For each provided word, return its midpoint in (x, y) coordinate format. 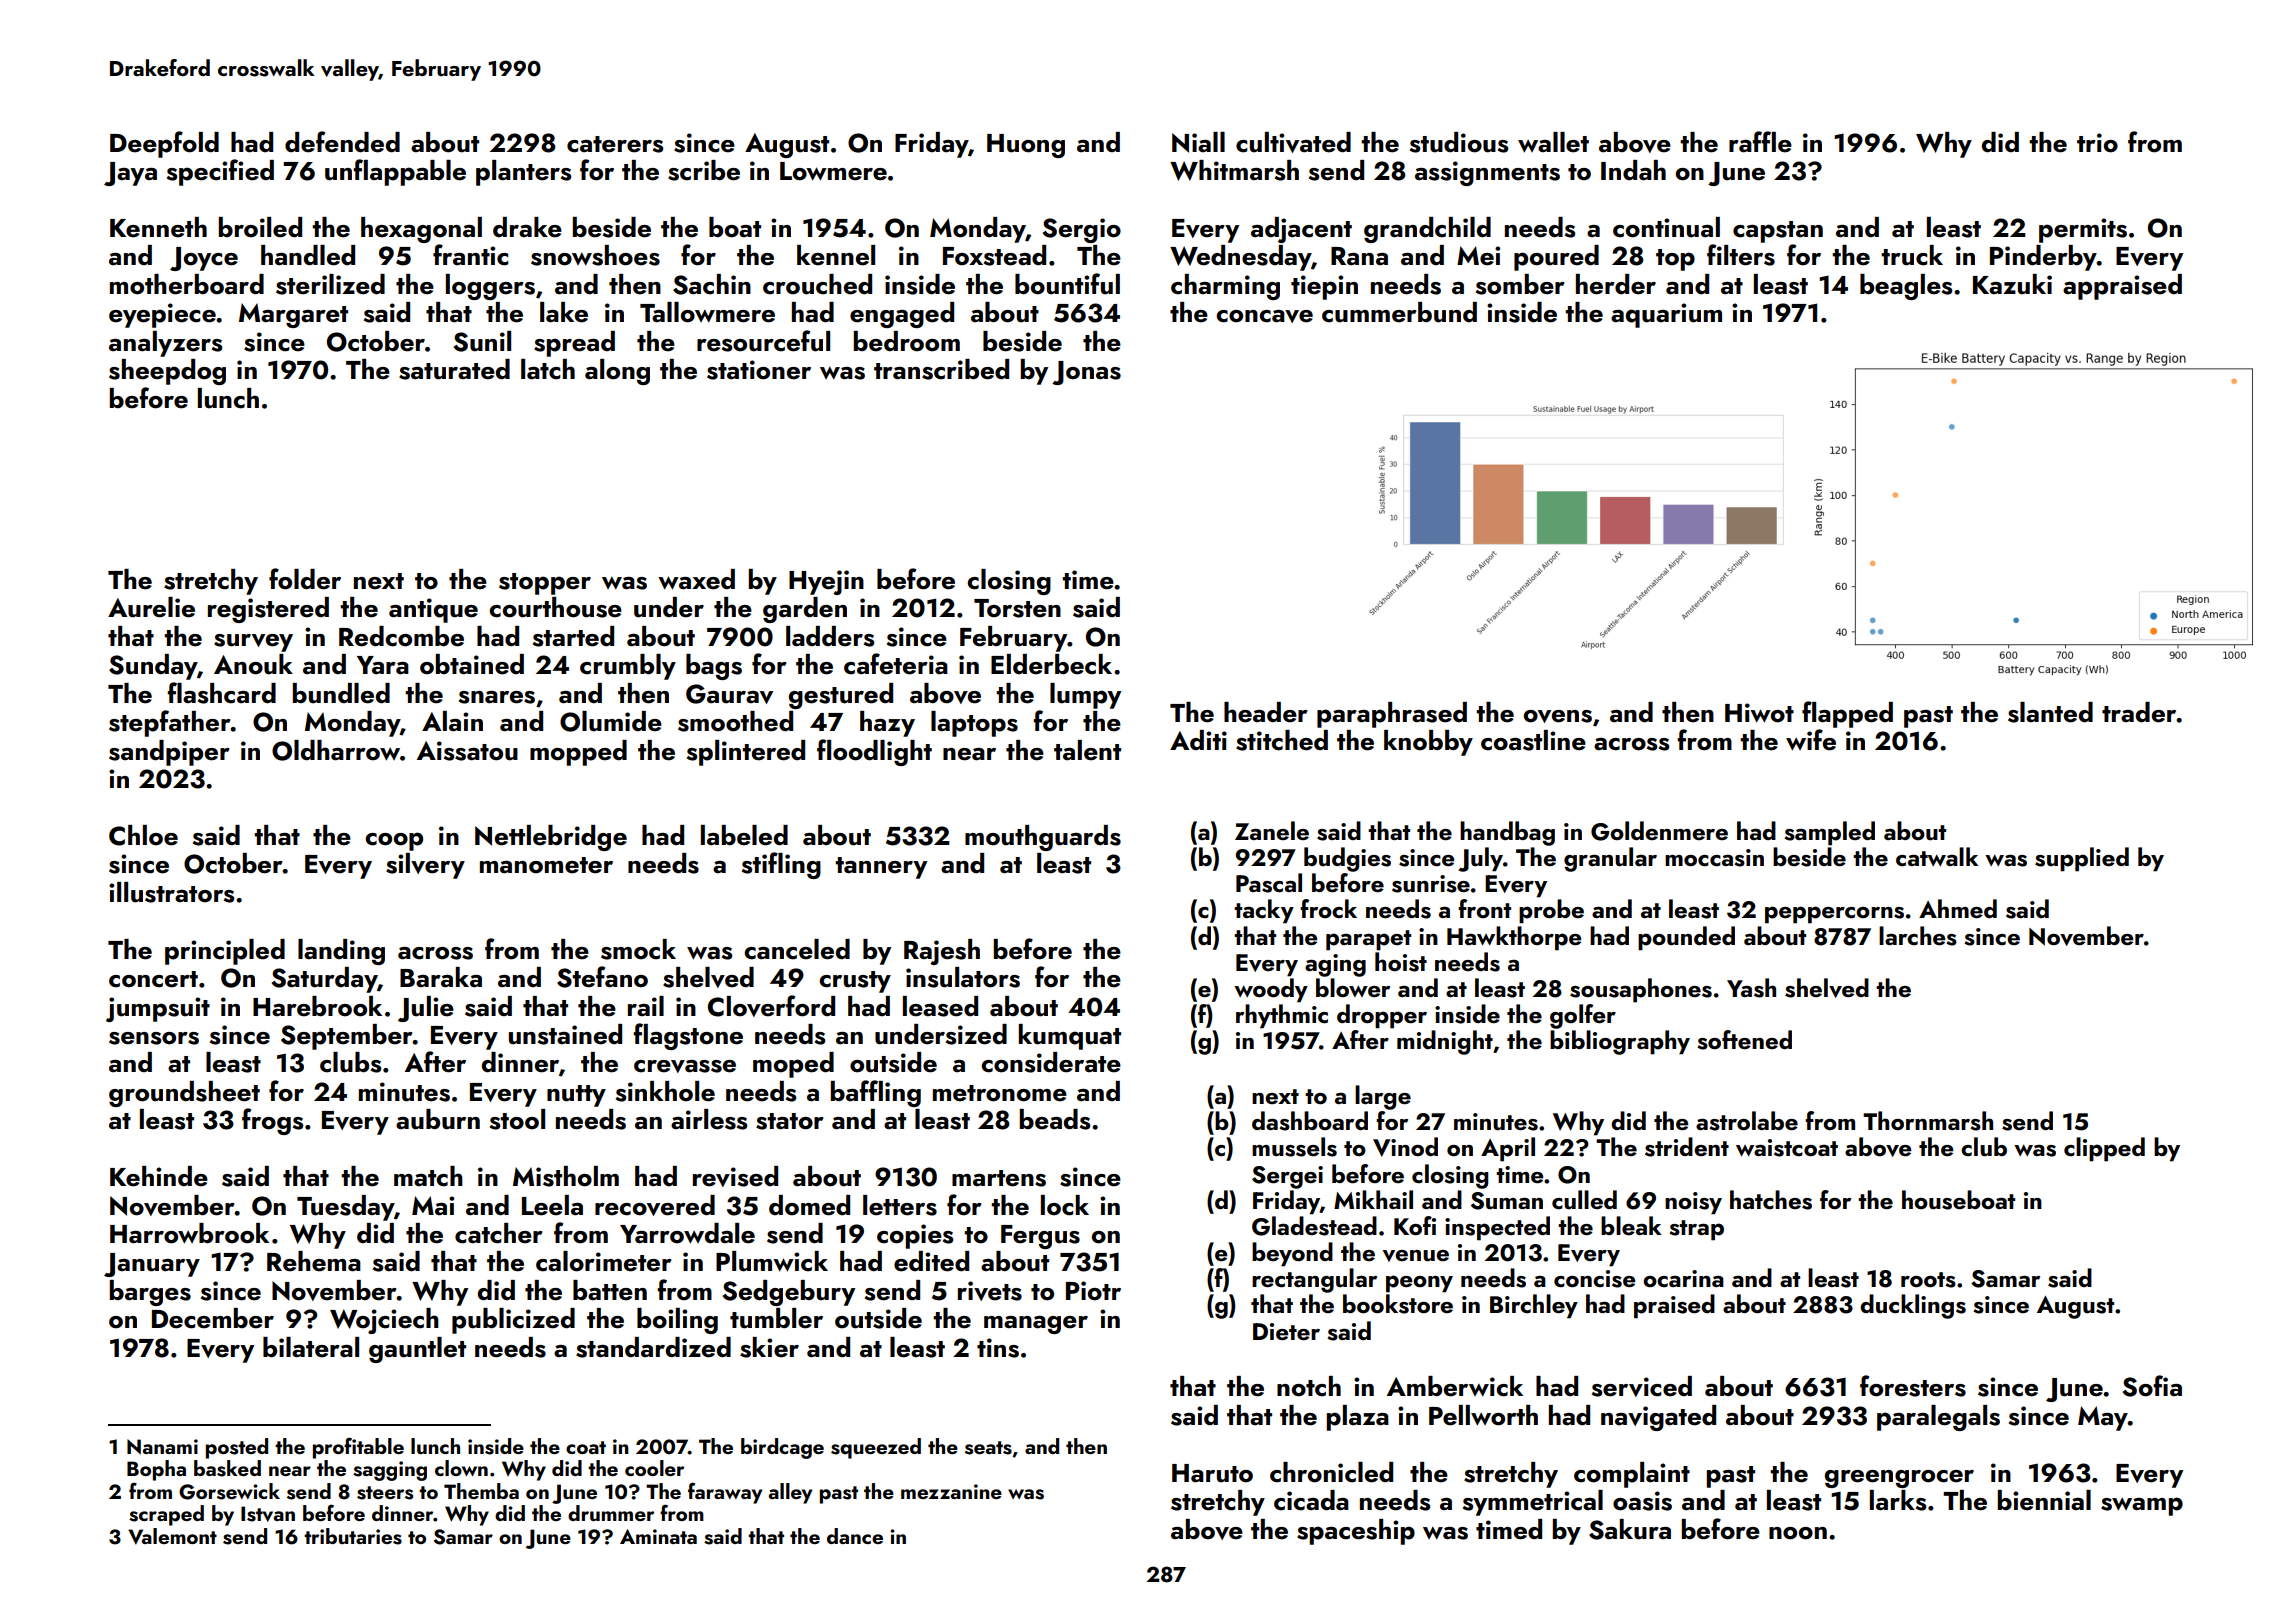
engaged (902, 315)
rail (646, 1006)
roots (1928, 1280)
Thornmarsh (1928, 1121)
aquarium (1666, 315)
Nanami (162, 1447)
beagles (1906, 287)
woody (1271, 990)
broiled (260, 227)
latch (548, 369)
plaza (1357, 1418)
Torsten (1017, 608)
